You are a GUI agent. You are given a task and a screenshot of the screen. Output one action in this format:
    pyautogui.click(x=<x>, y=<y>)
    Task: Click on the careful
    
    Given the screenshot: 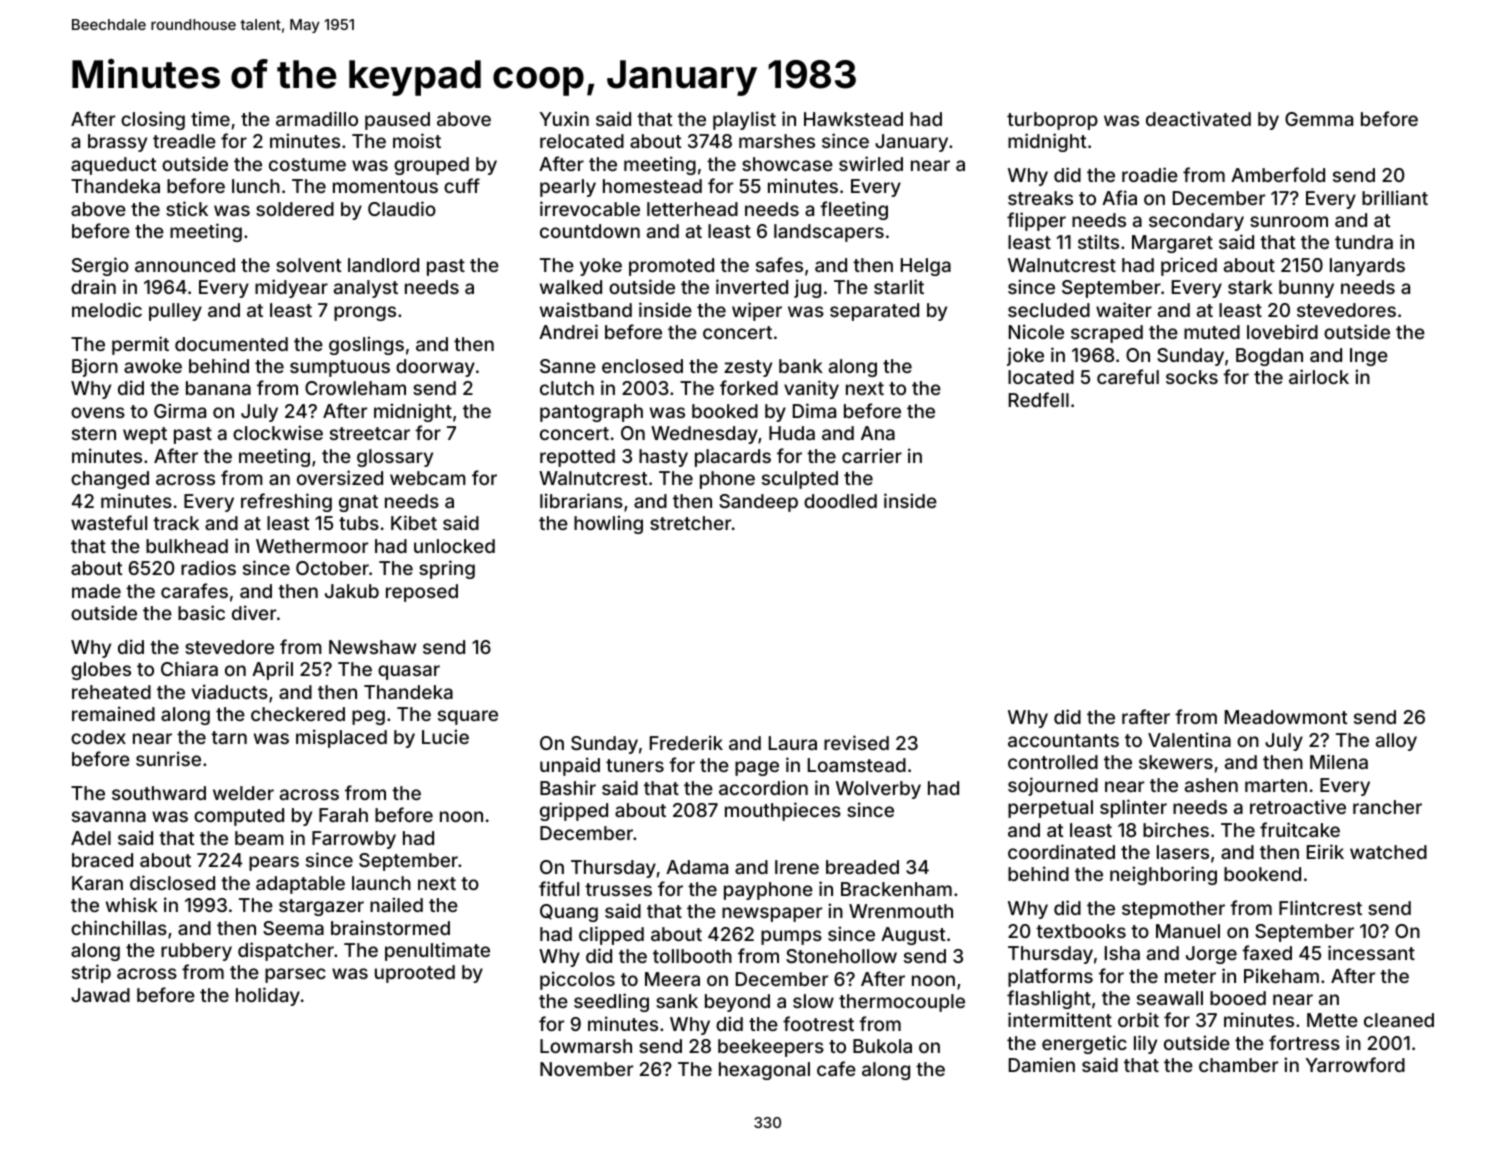 What is the action you would take?
    pyautogui.click(x=1128, y=376)
